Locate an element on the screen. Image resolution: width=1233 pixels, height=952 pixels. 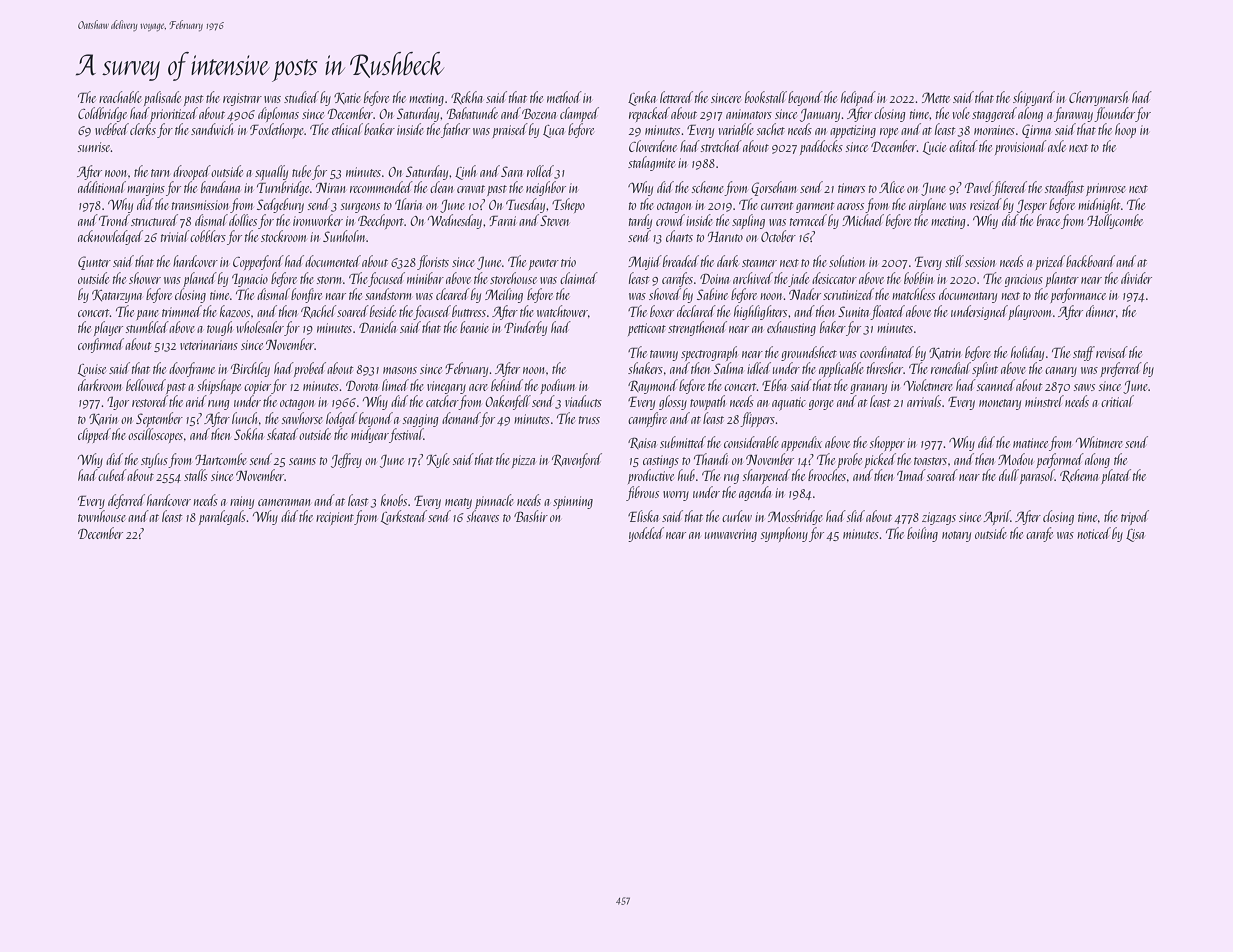
bonfire is located at coordinates (306, 295).
